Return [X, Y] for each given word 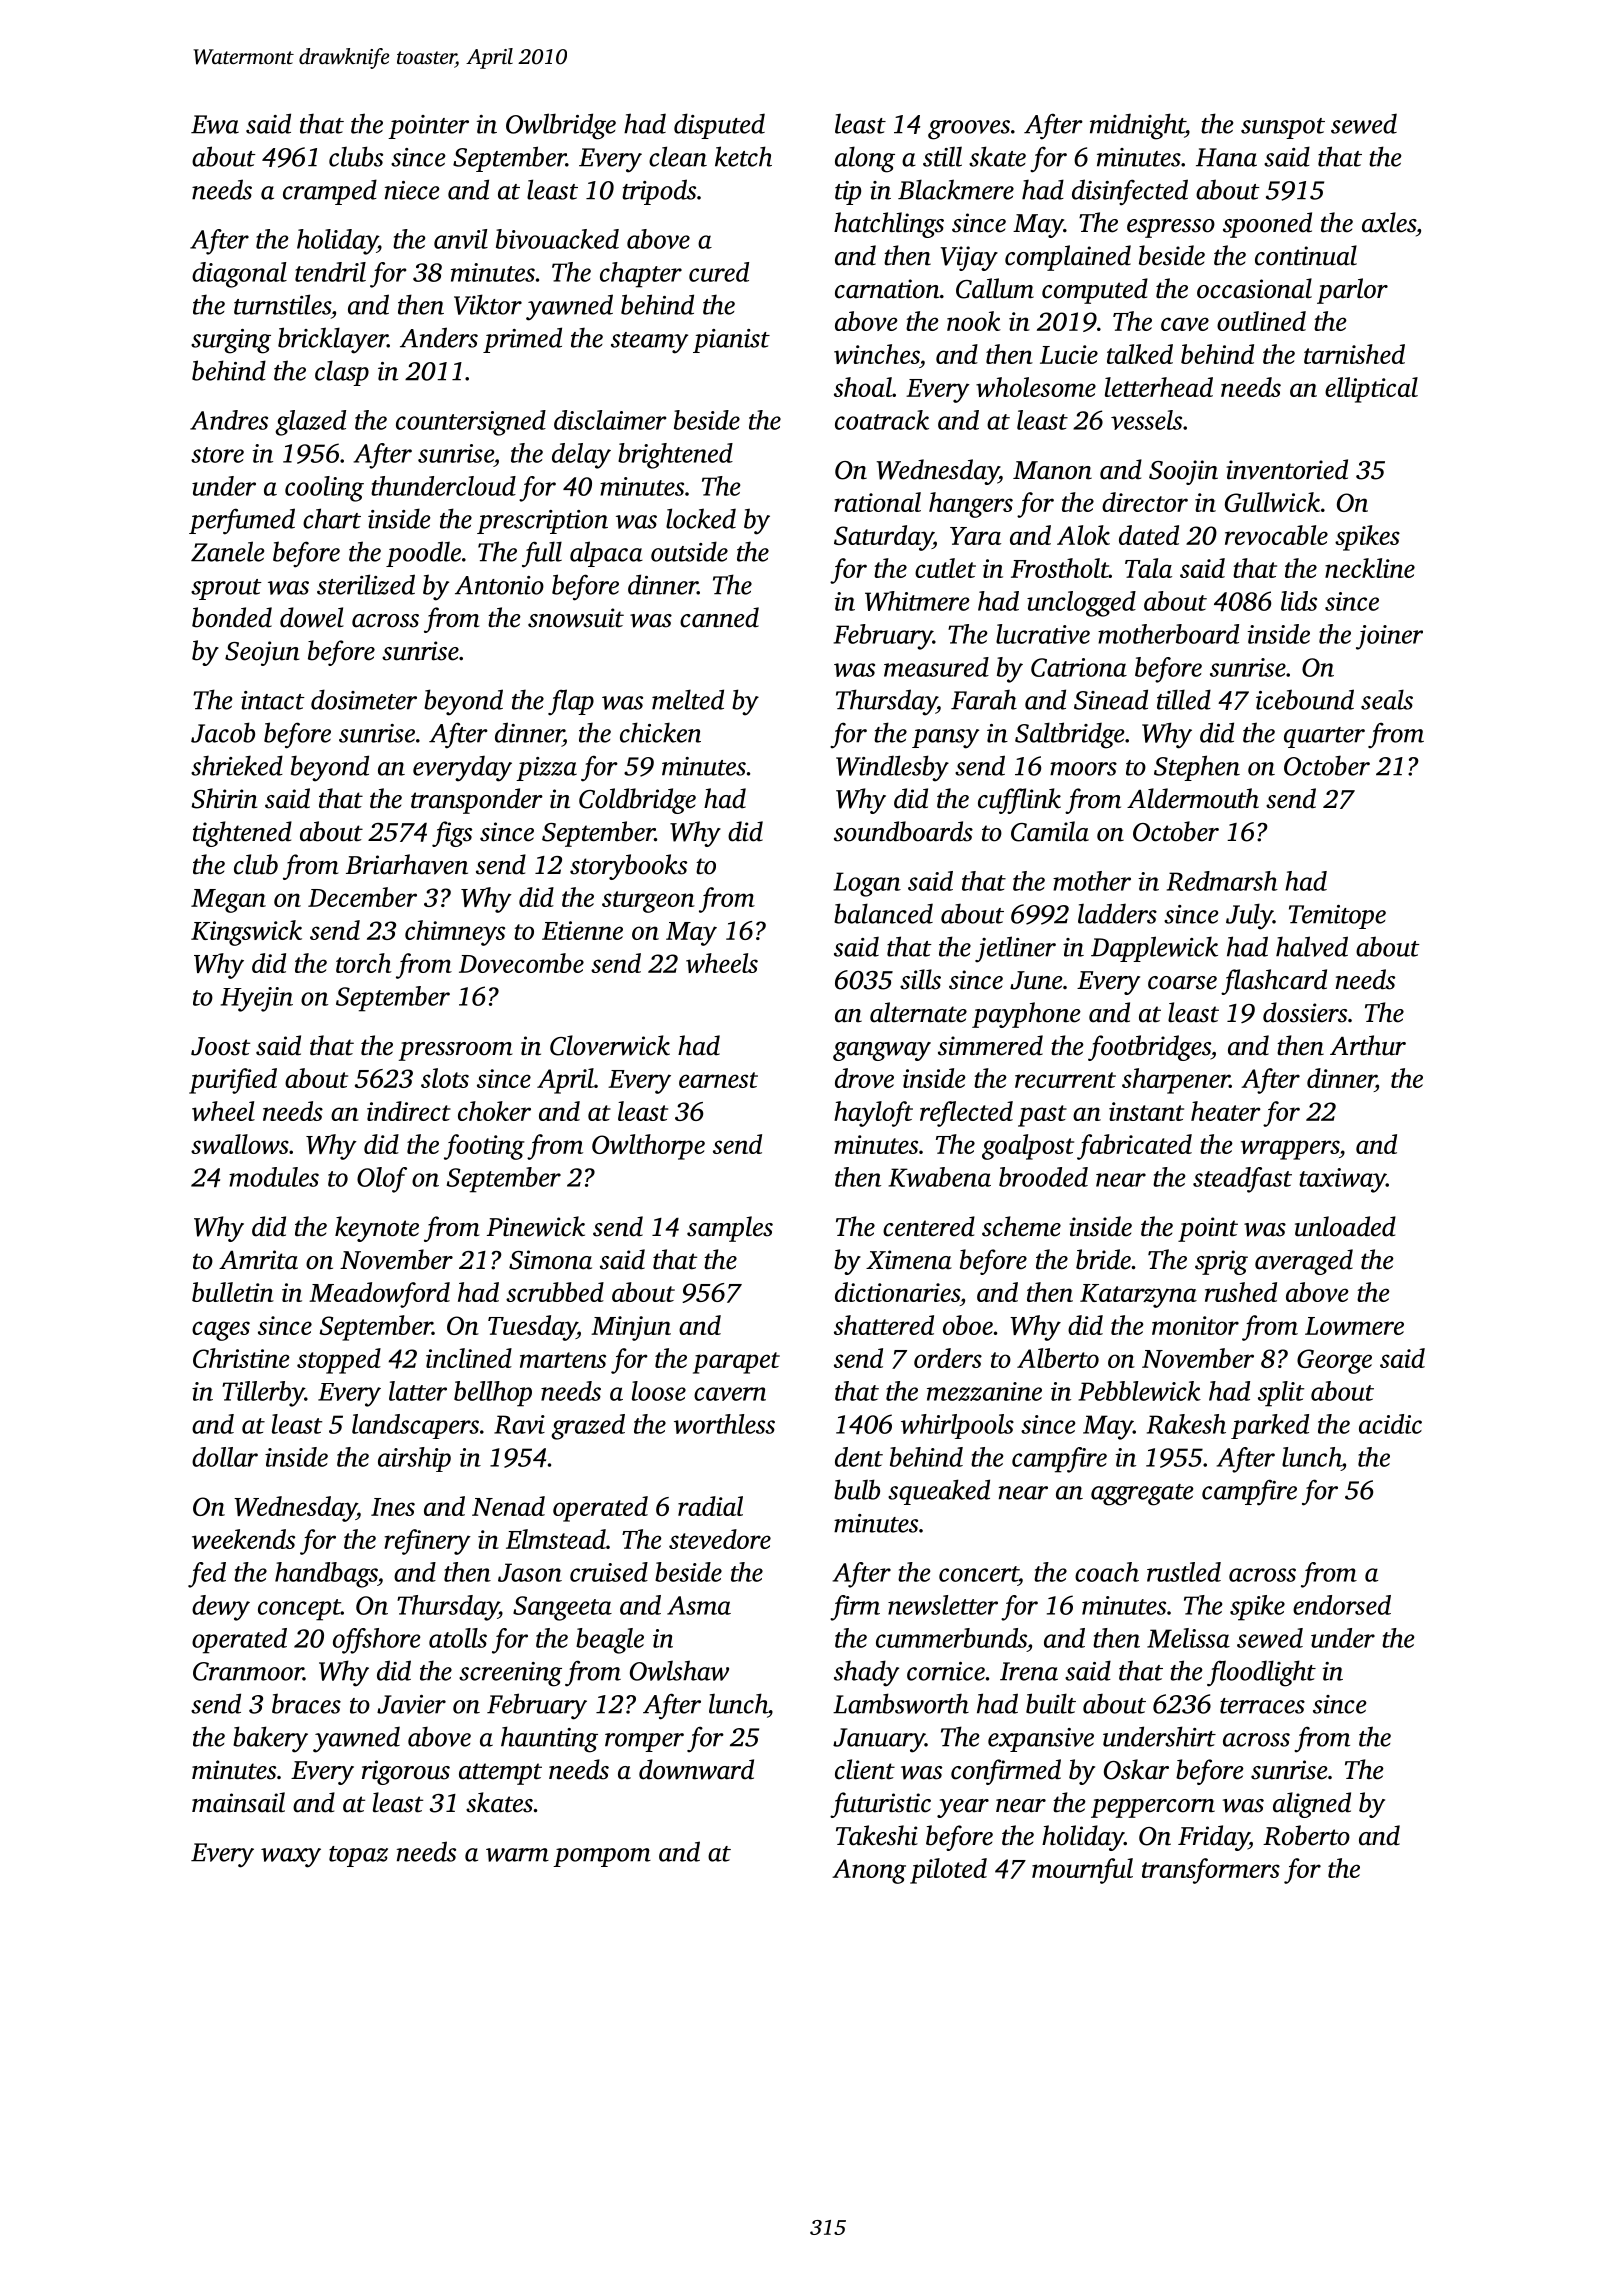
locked [701, 518]
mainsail [238, 1802]
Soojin [1183, 472]
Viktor [488, 304]
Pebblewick [1139, 1391]
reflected [966, 1114]
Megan [228, 901]
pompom [602, 1857]
